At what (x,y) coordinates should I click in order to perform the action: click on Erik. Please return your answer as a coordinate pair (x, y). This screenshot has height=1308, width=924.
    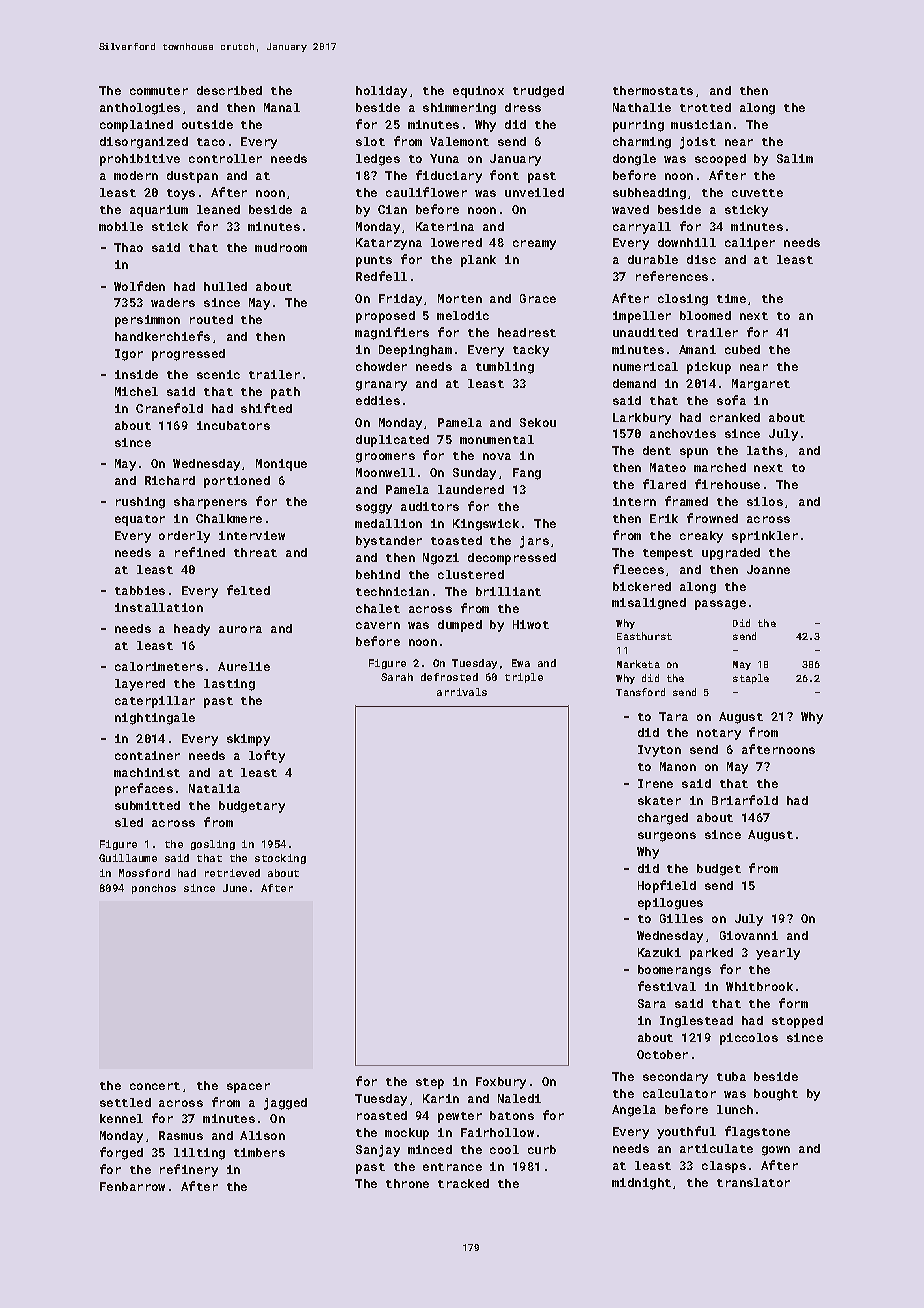
    Looking at the image, I should click on (664, 518).
